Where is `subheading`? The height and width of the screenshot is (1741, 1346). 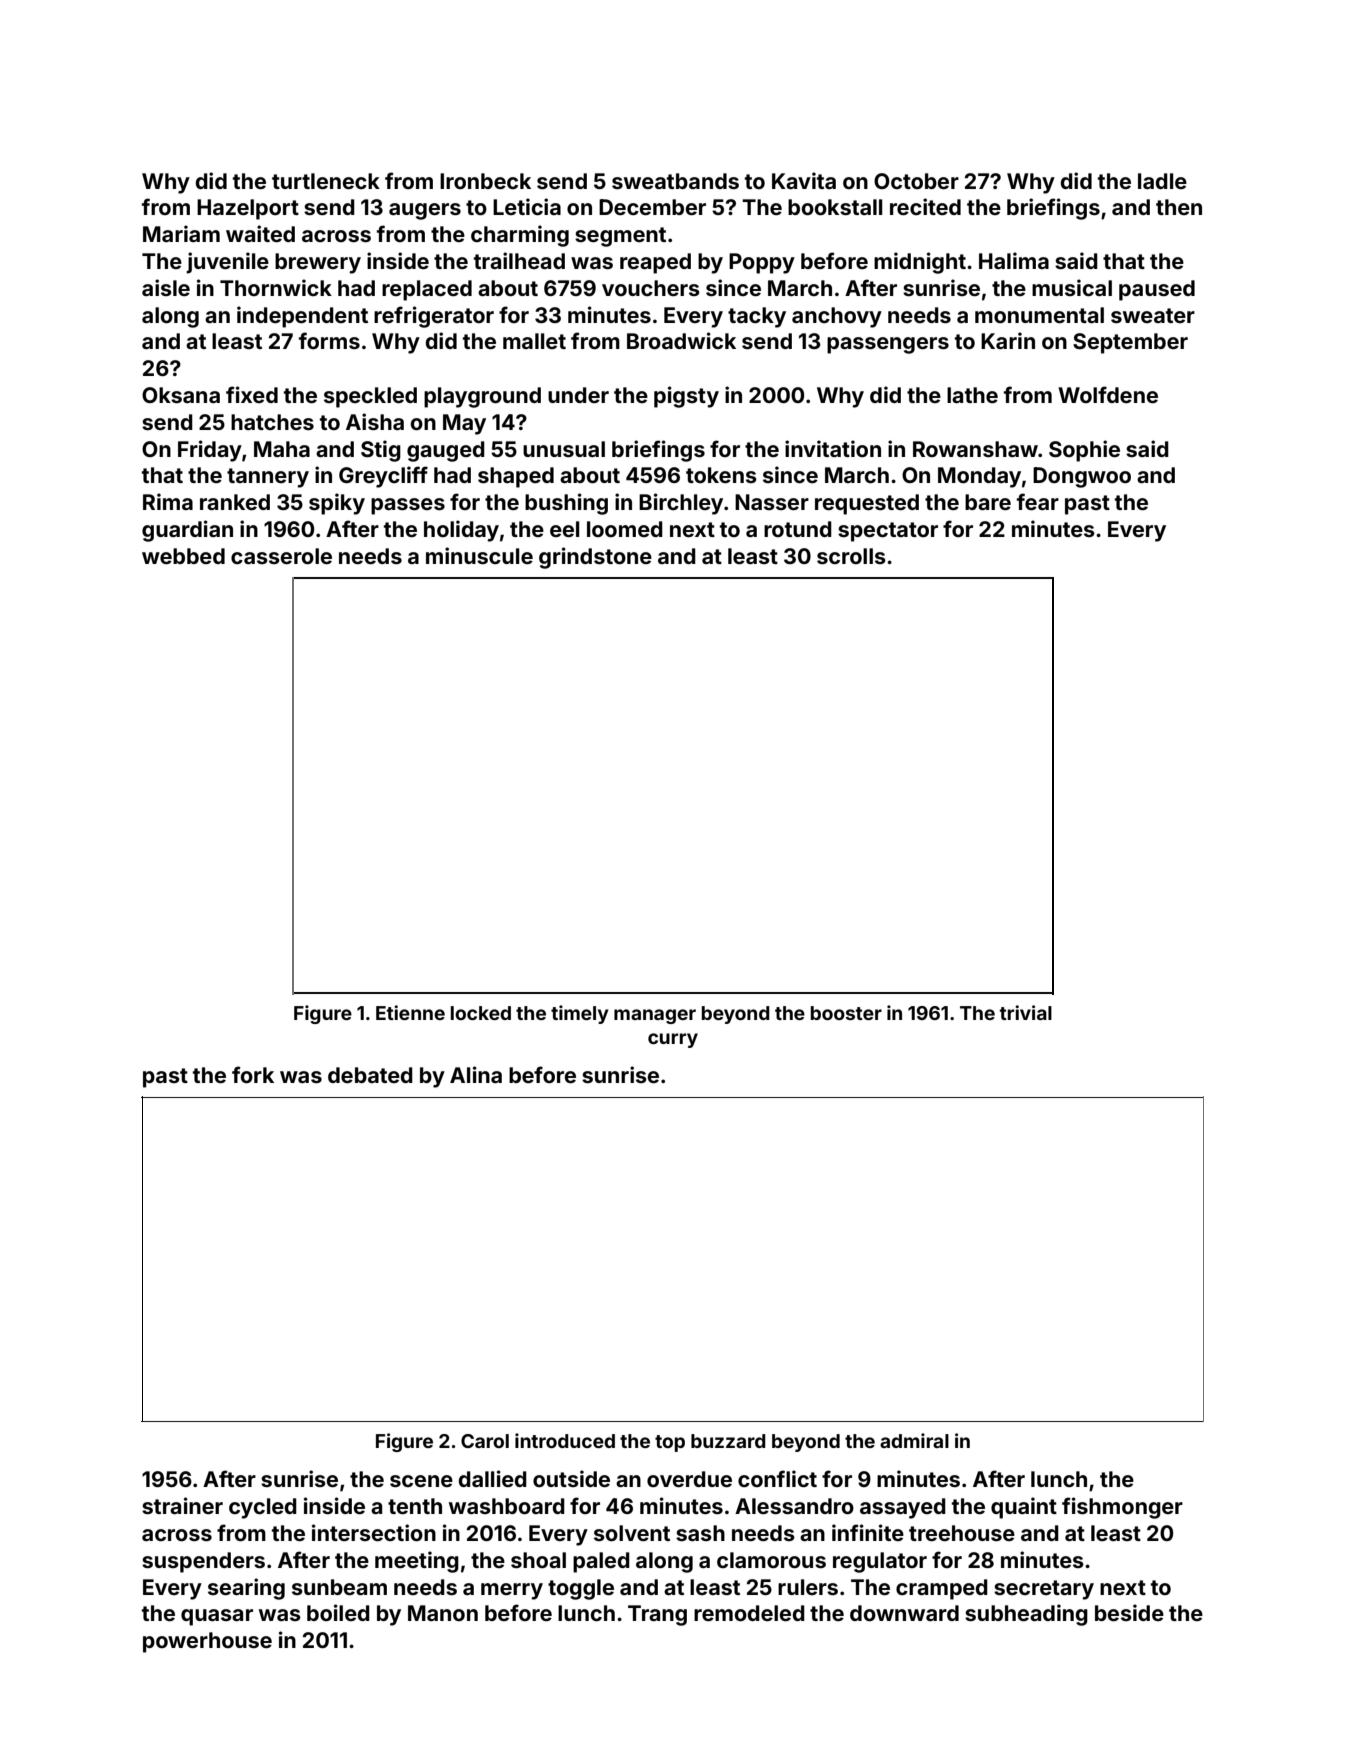
subheading is located at coordinates (1026, 1615).
